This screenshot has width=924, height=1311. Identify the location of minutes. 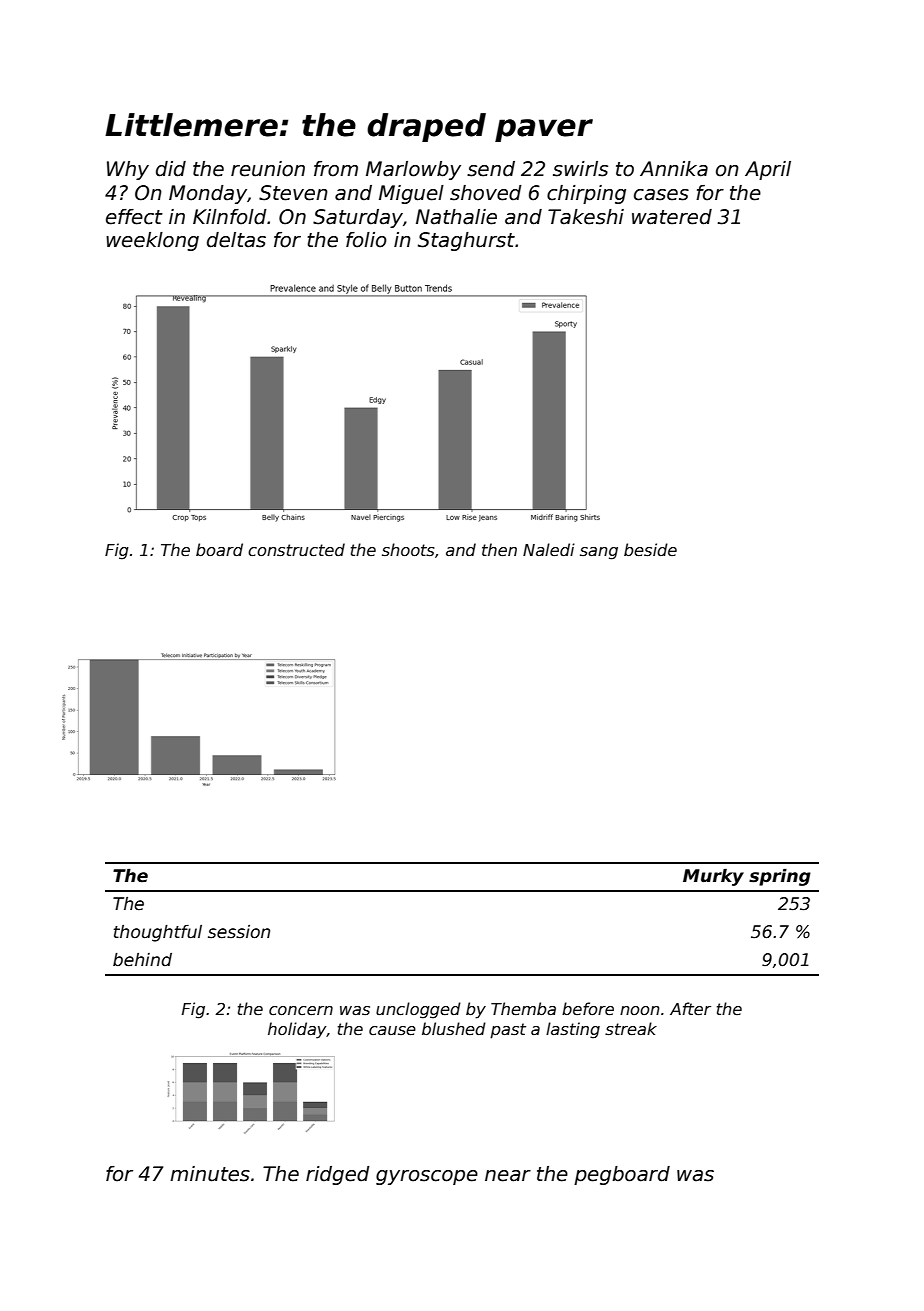
(210, 1174).
